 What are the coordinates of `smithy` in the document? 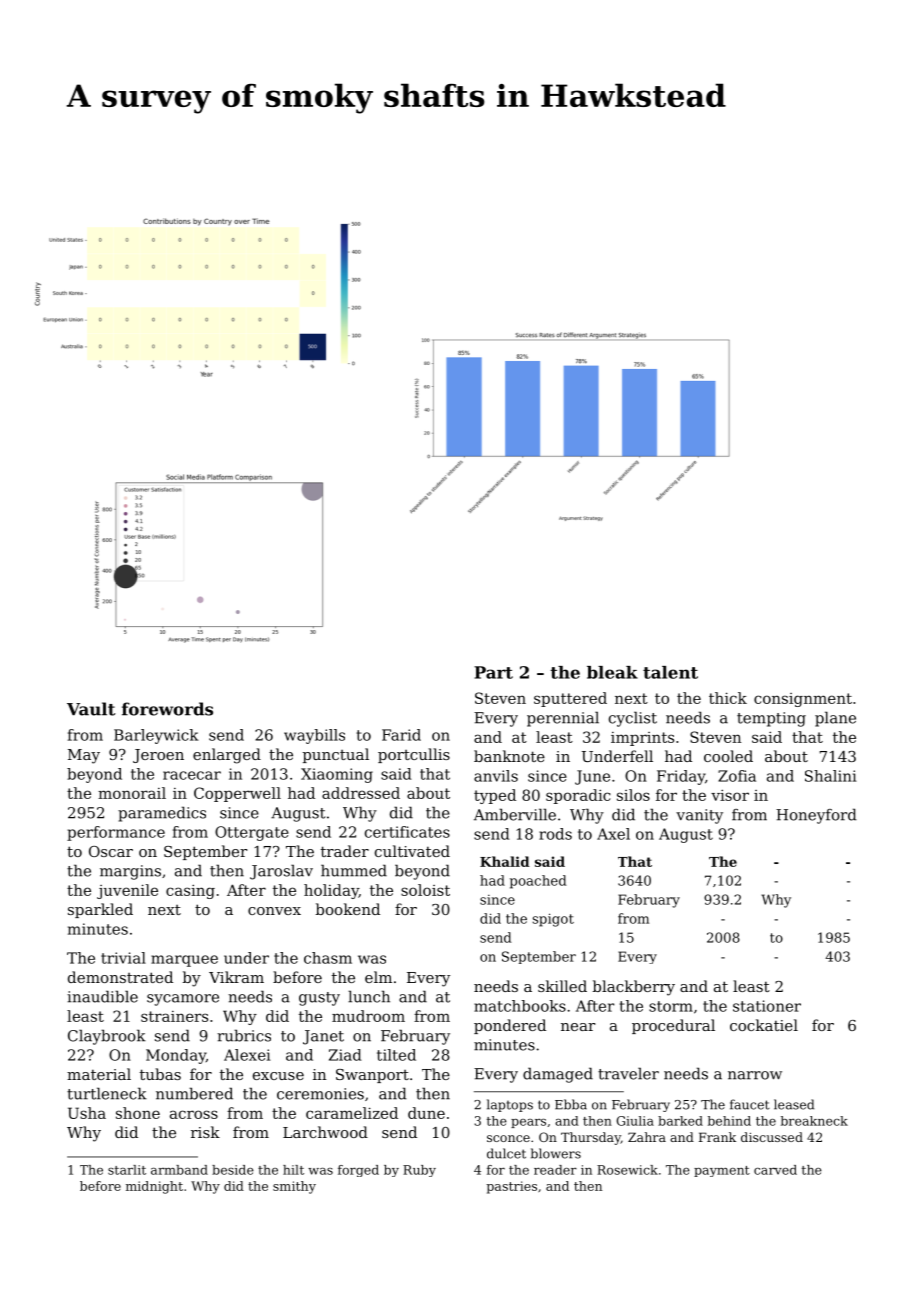 It's located at (294, 1187).
